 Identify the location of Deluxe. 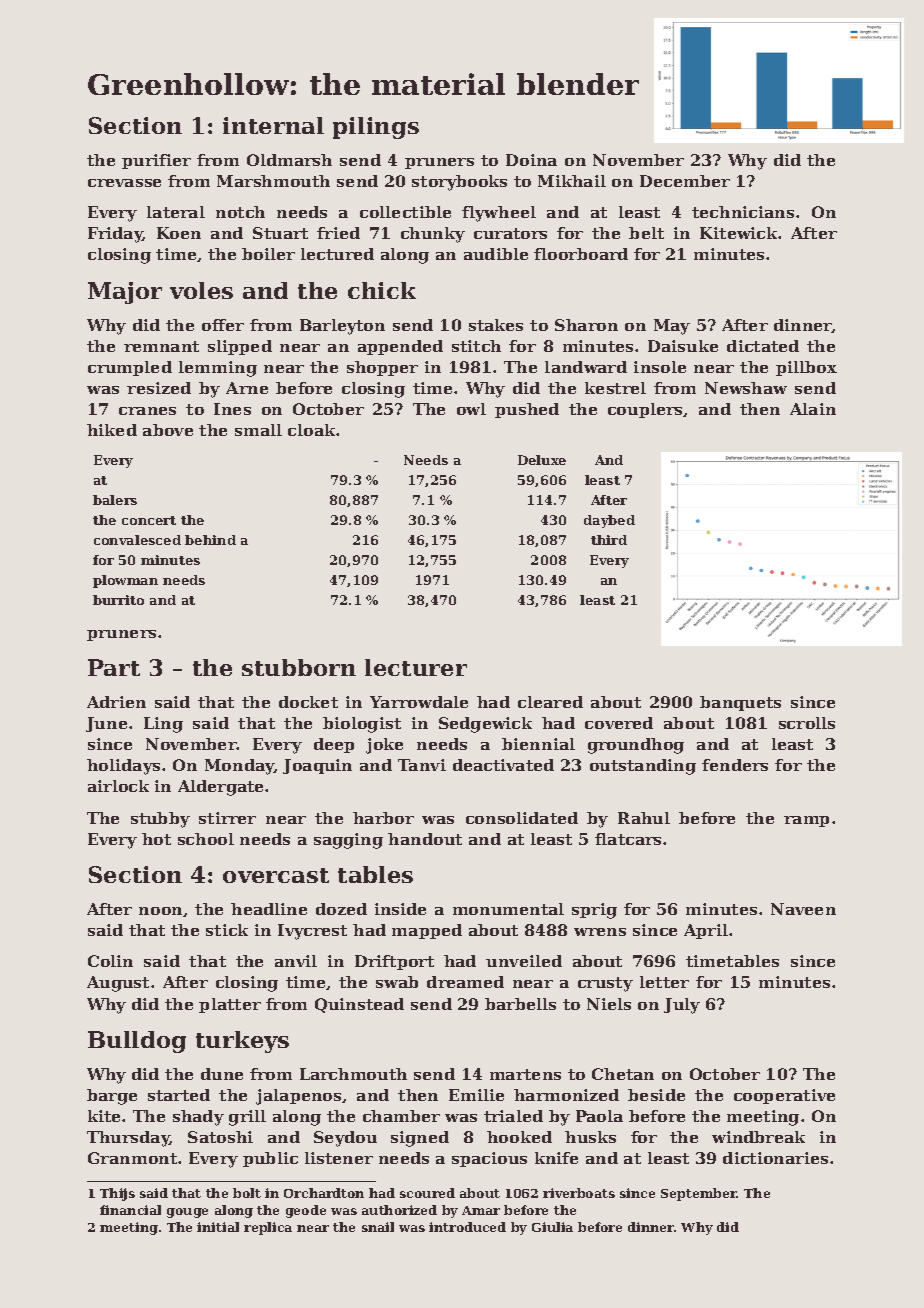
(542, 460).
